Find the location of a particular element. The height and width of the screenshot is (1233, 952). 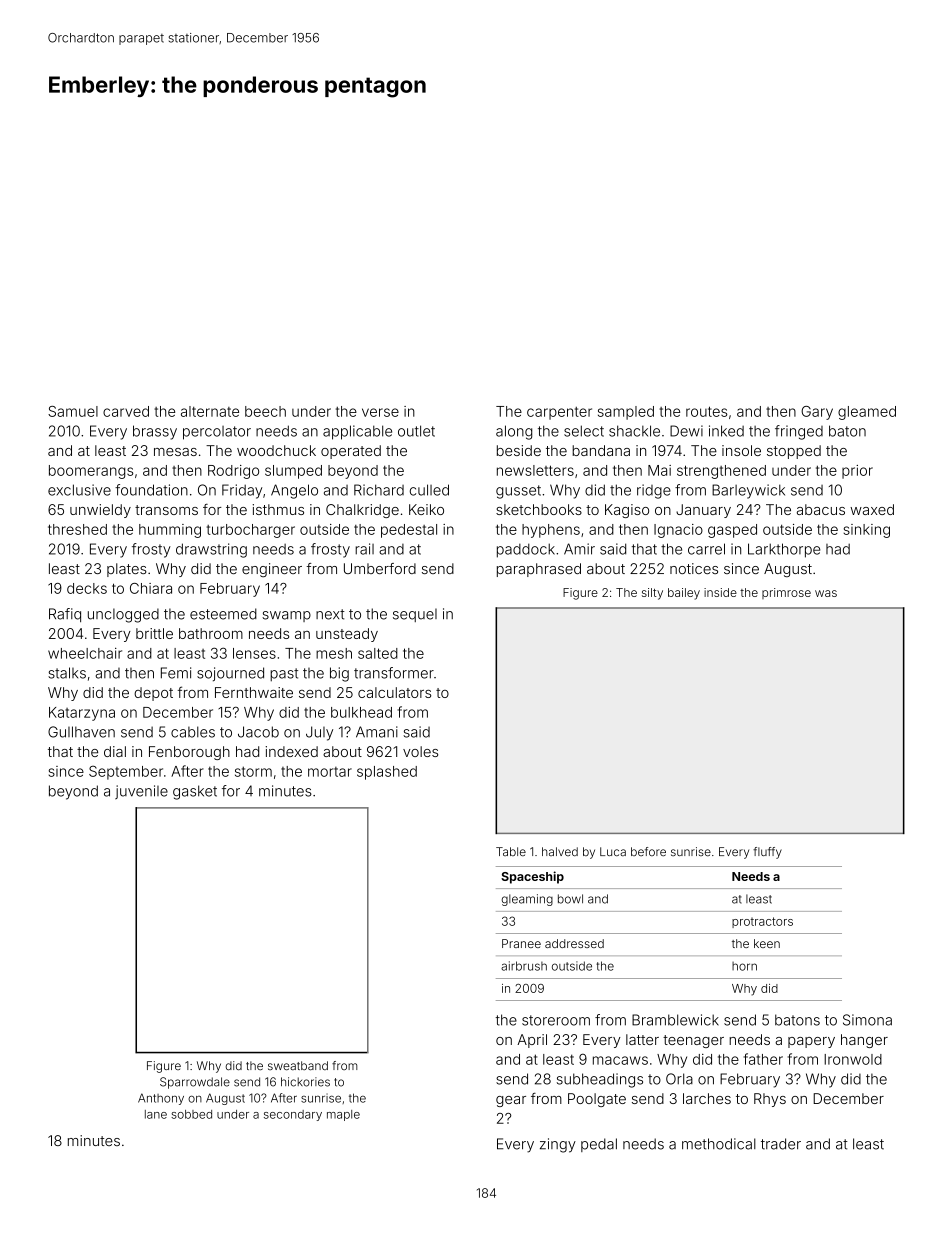

splashed is located at coordinates (387, 773).
